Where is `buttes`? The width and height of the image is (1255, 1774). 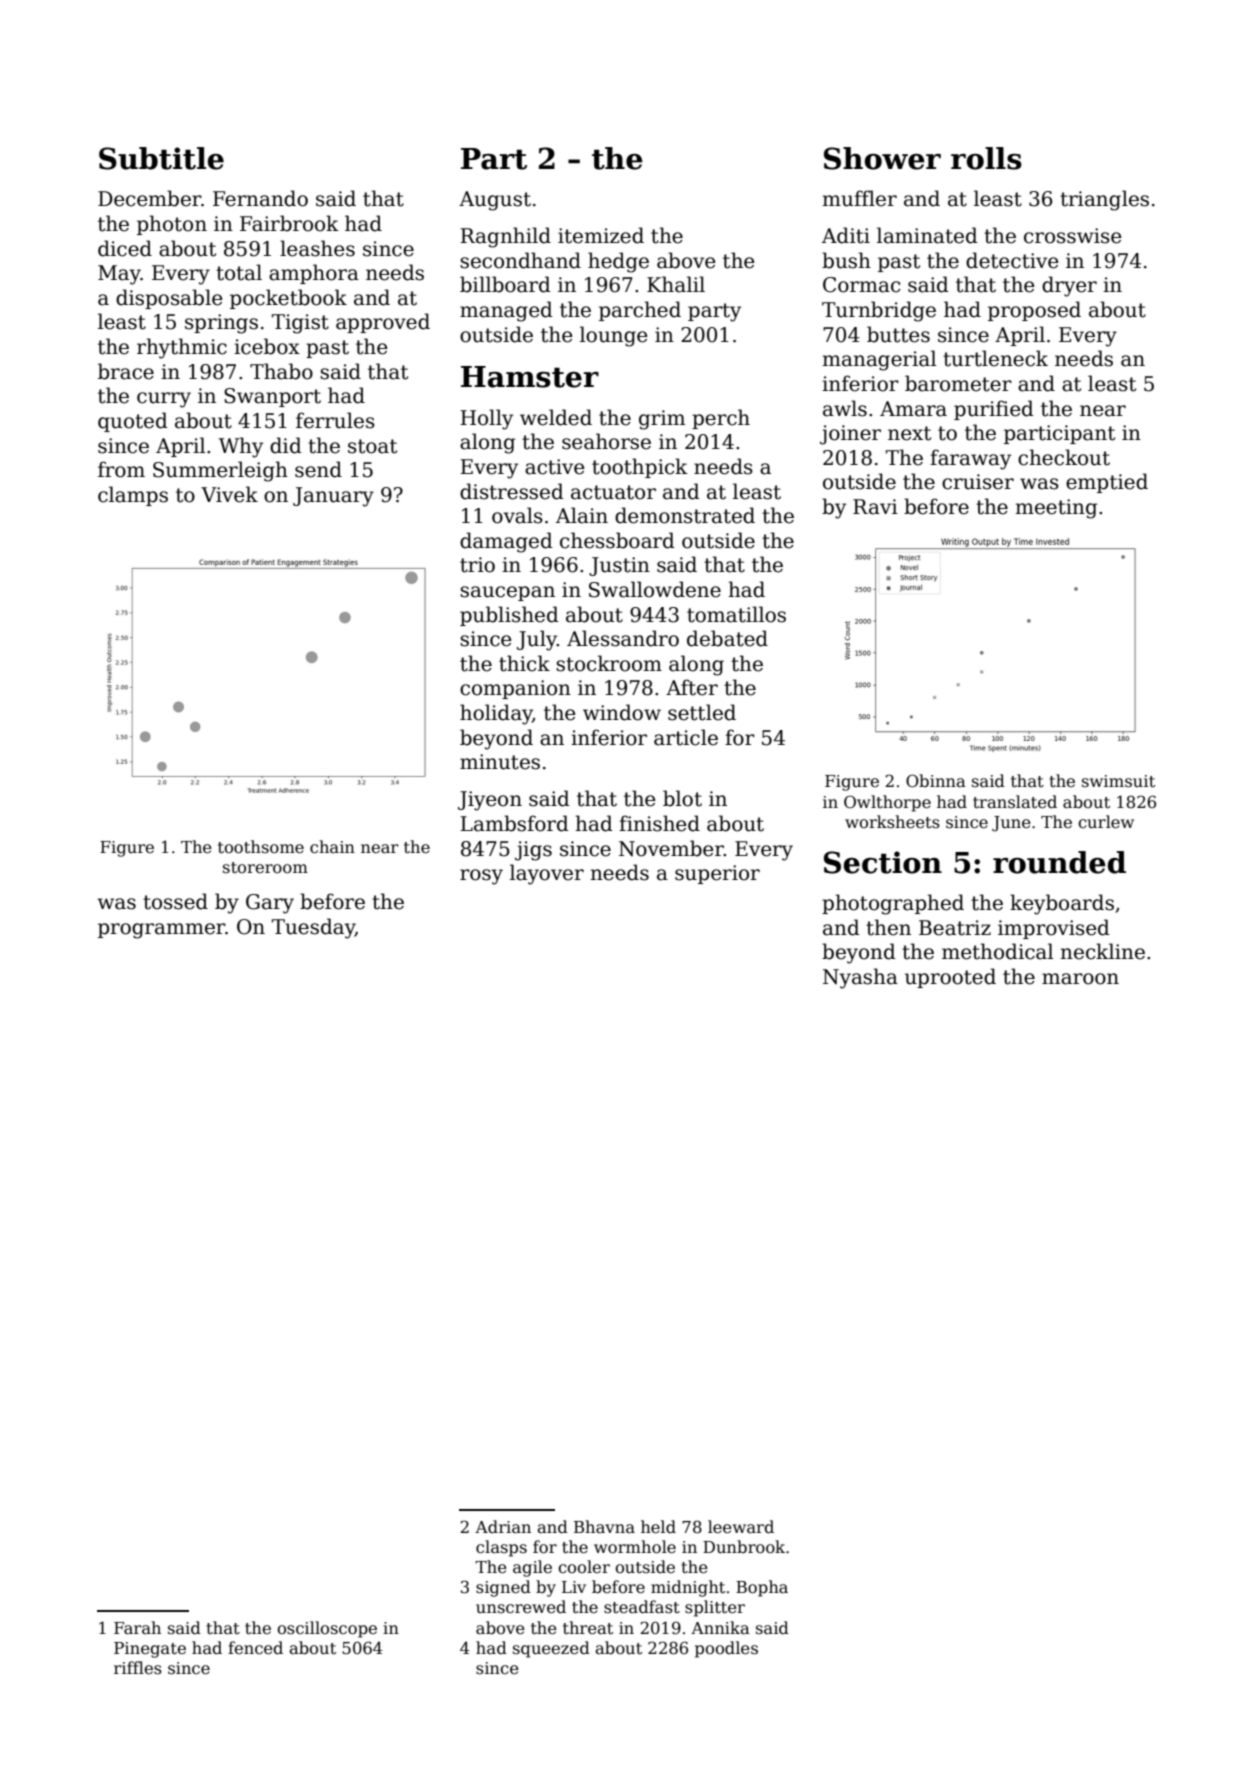
buttes is located at coordinates (898, 334).
